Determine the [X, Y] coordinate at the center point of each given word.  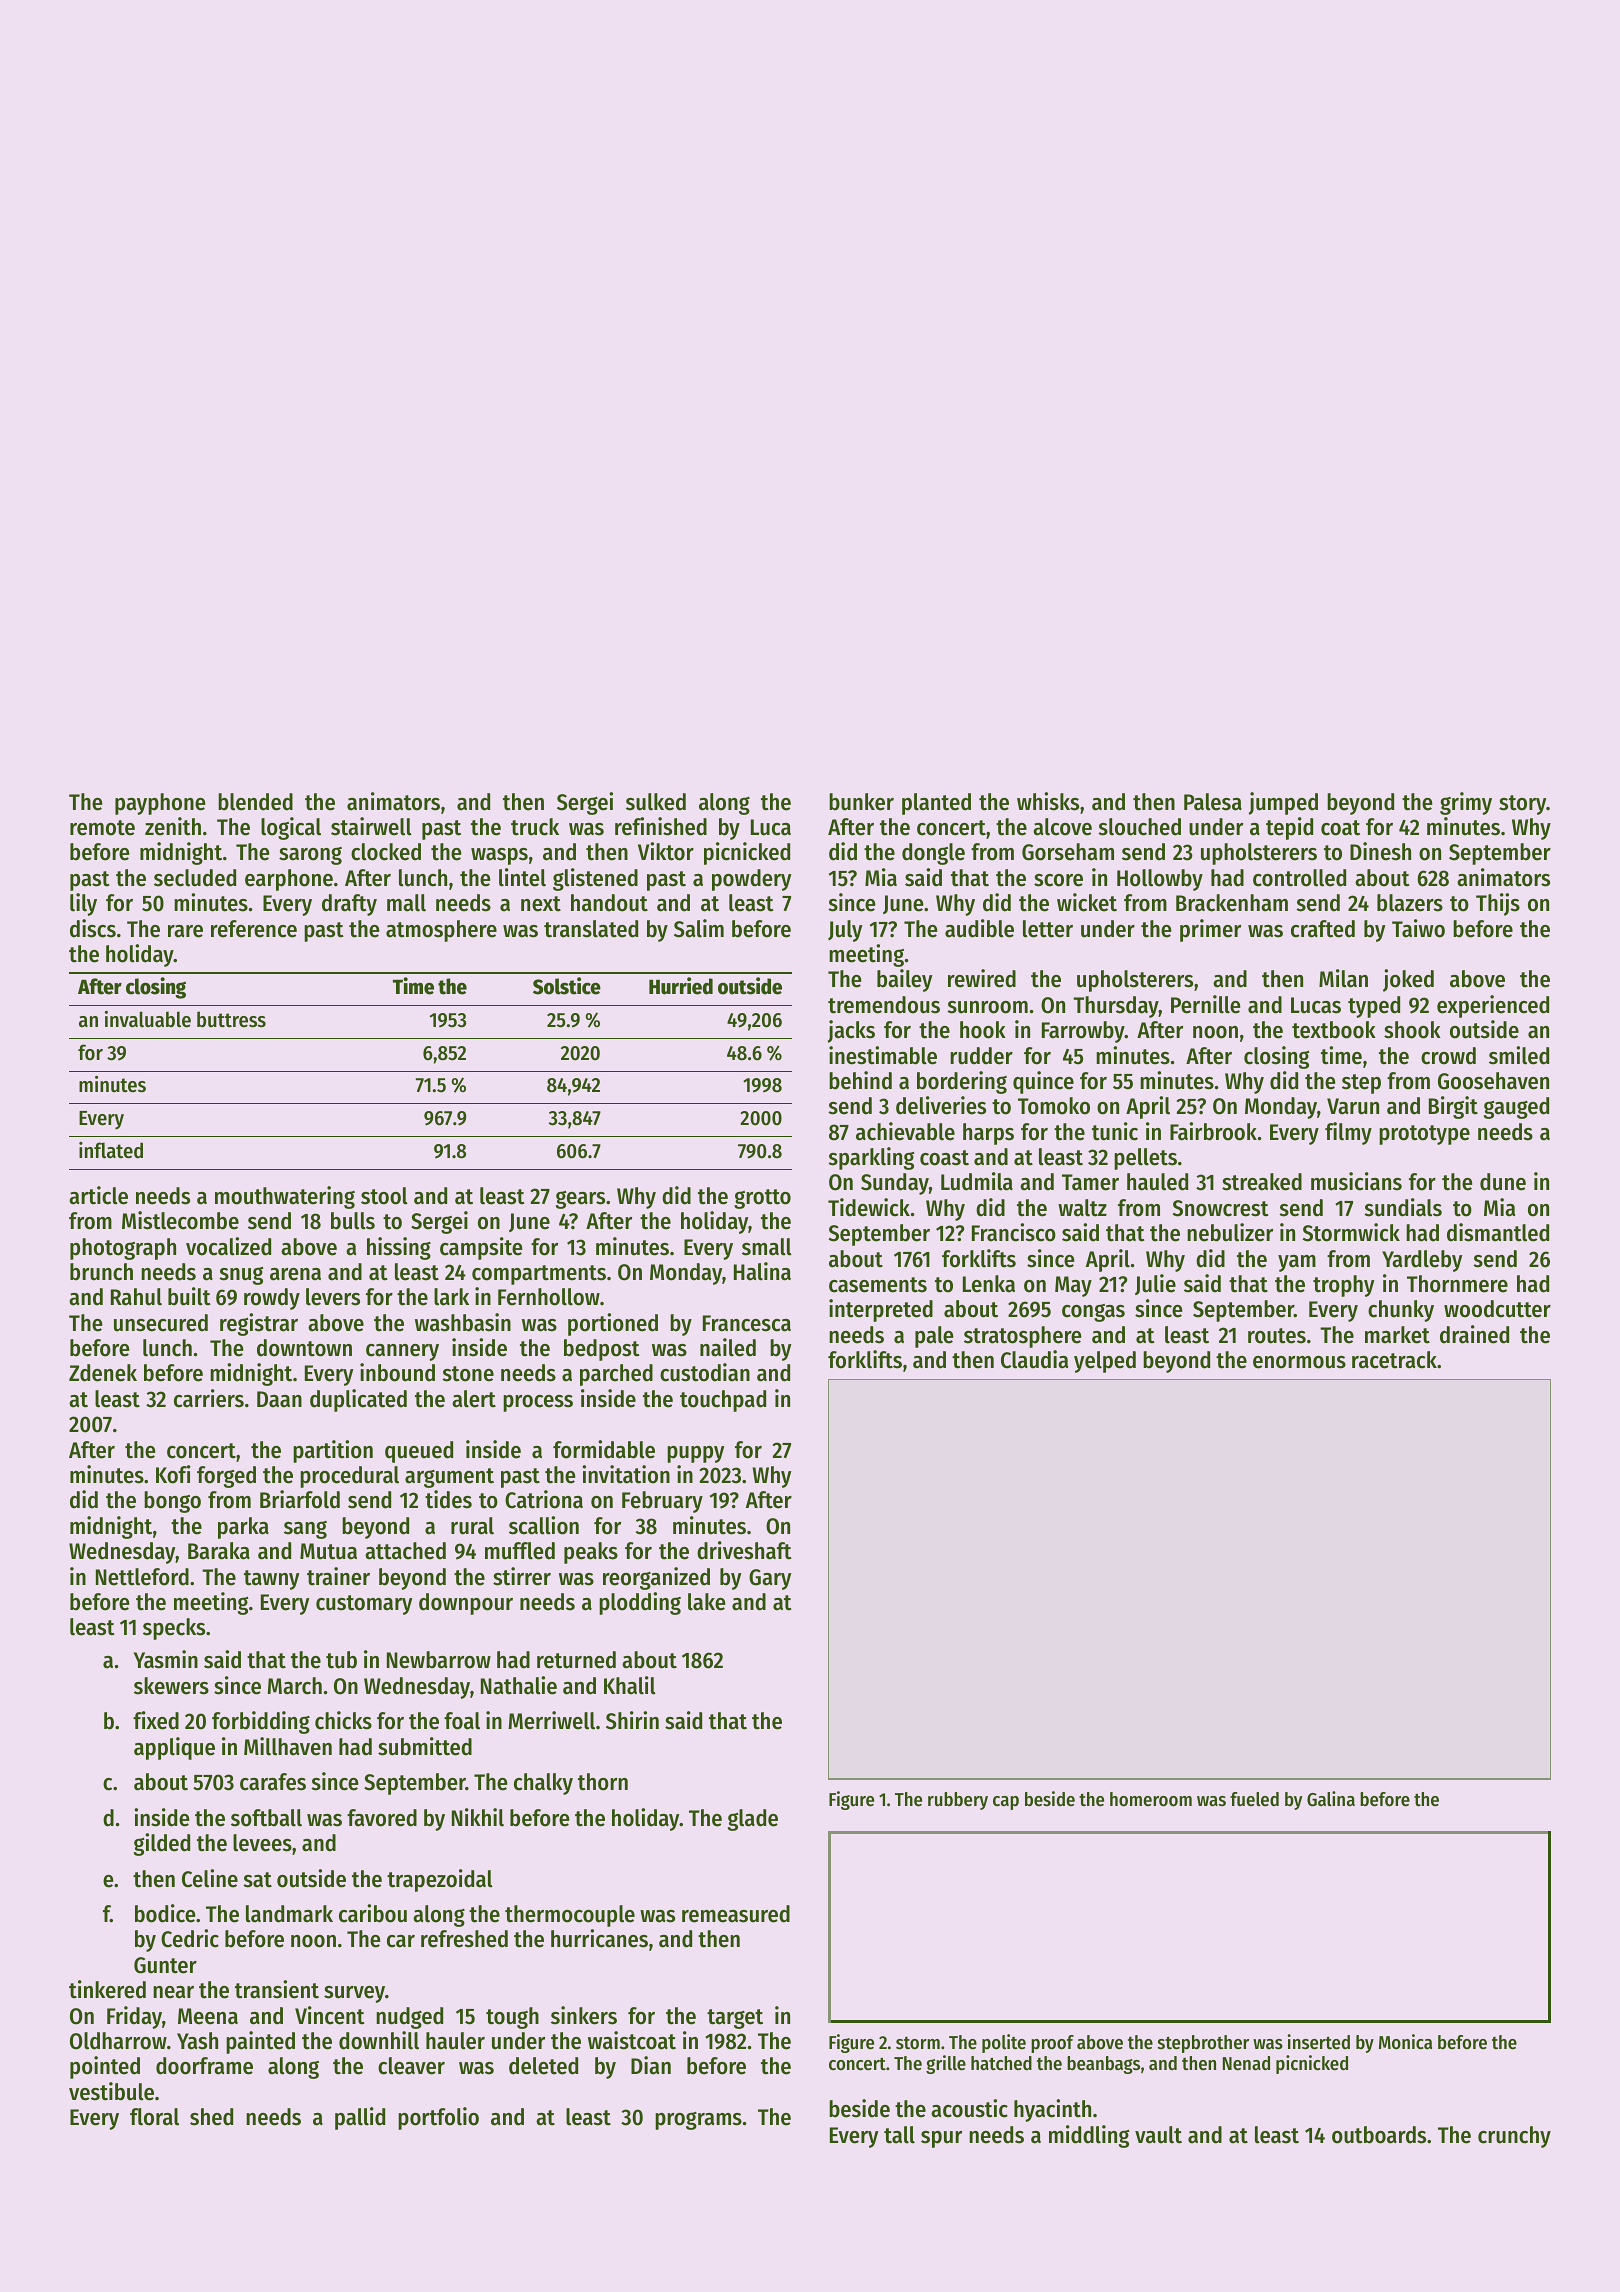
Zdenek [103, 1373]
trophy [1343, 1286]
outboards [1379, 2135]
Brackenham [1232, 903]
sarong [310, 856]
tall [899, 2135]
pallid [360, 2118]
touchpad [723, 1401]
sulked [656, 802]
